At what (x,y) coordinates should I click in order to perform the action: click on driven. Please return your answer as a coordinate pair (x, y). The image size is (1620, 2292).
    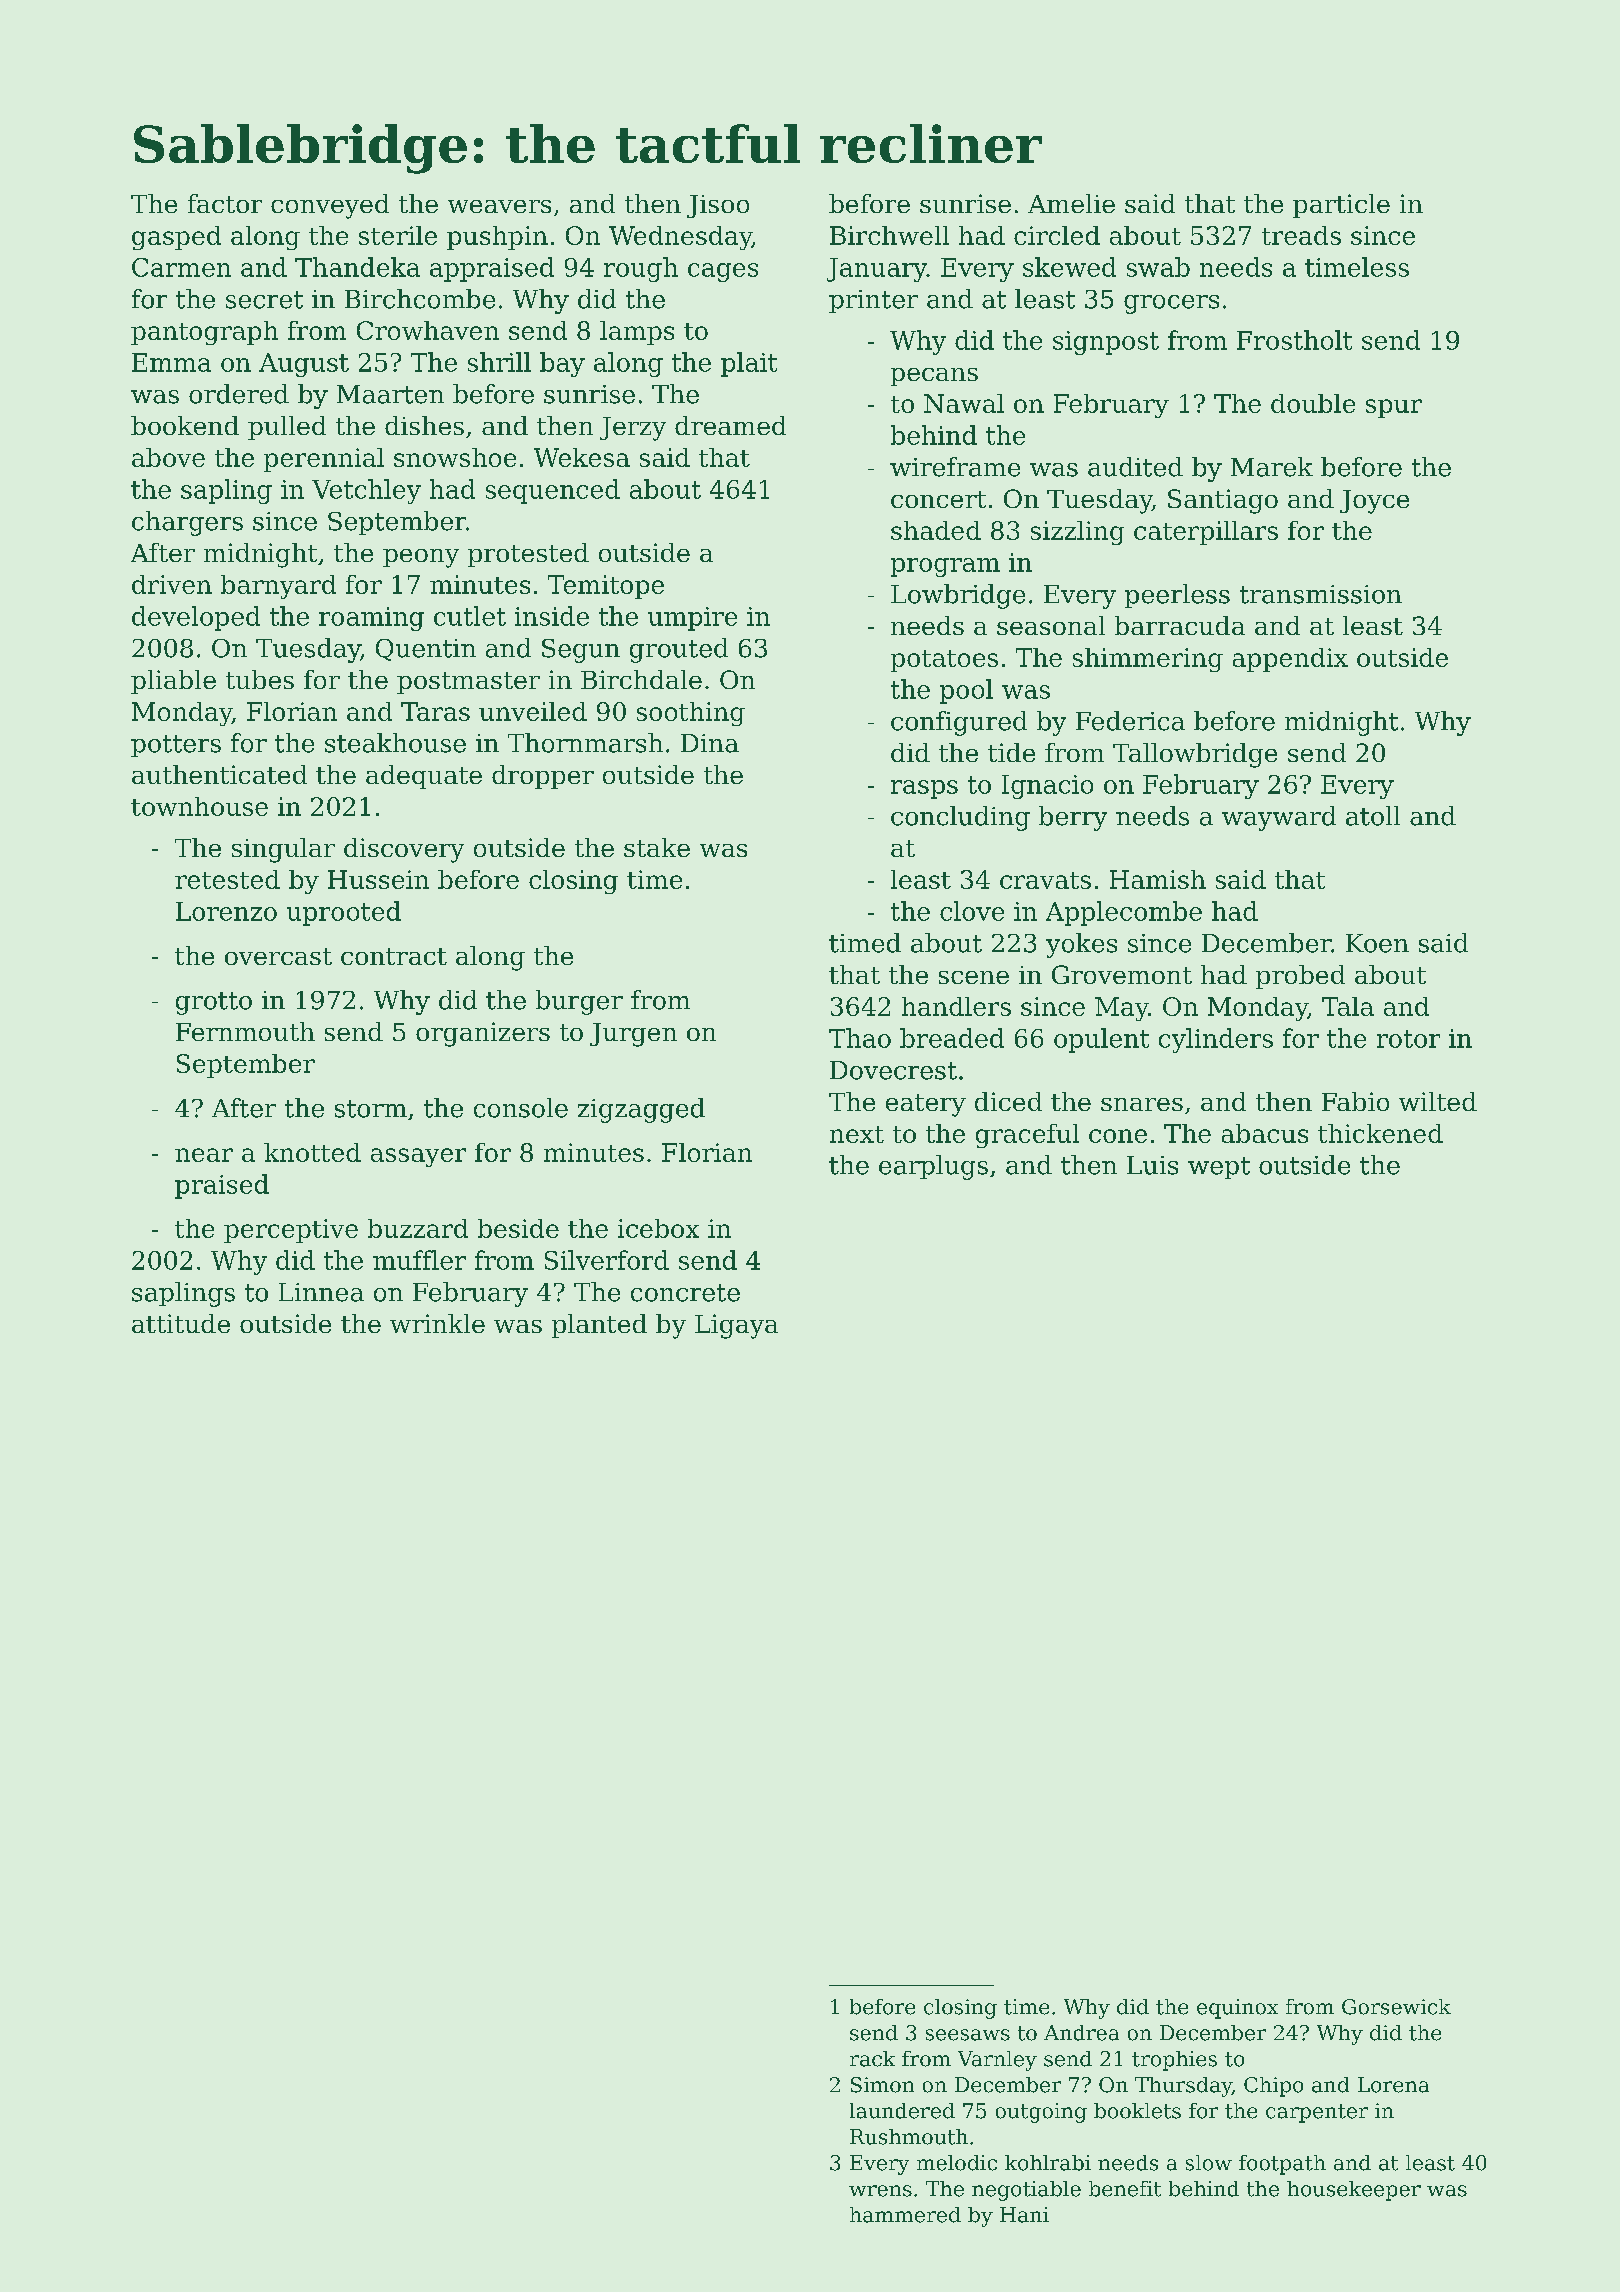
    Looking at the image, I should click on (172, 584).
